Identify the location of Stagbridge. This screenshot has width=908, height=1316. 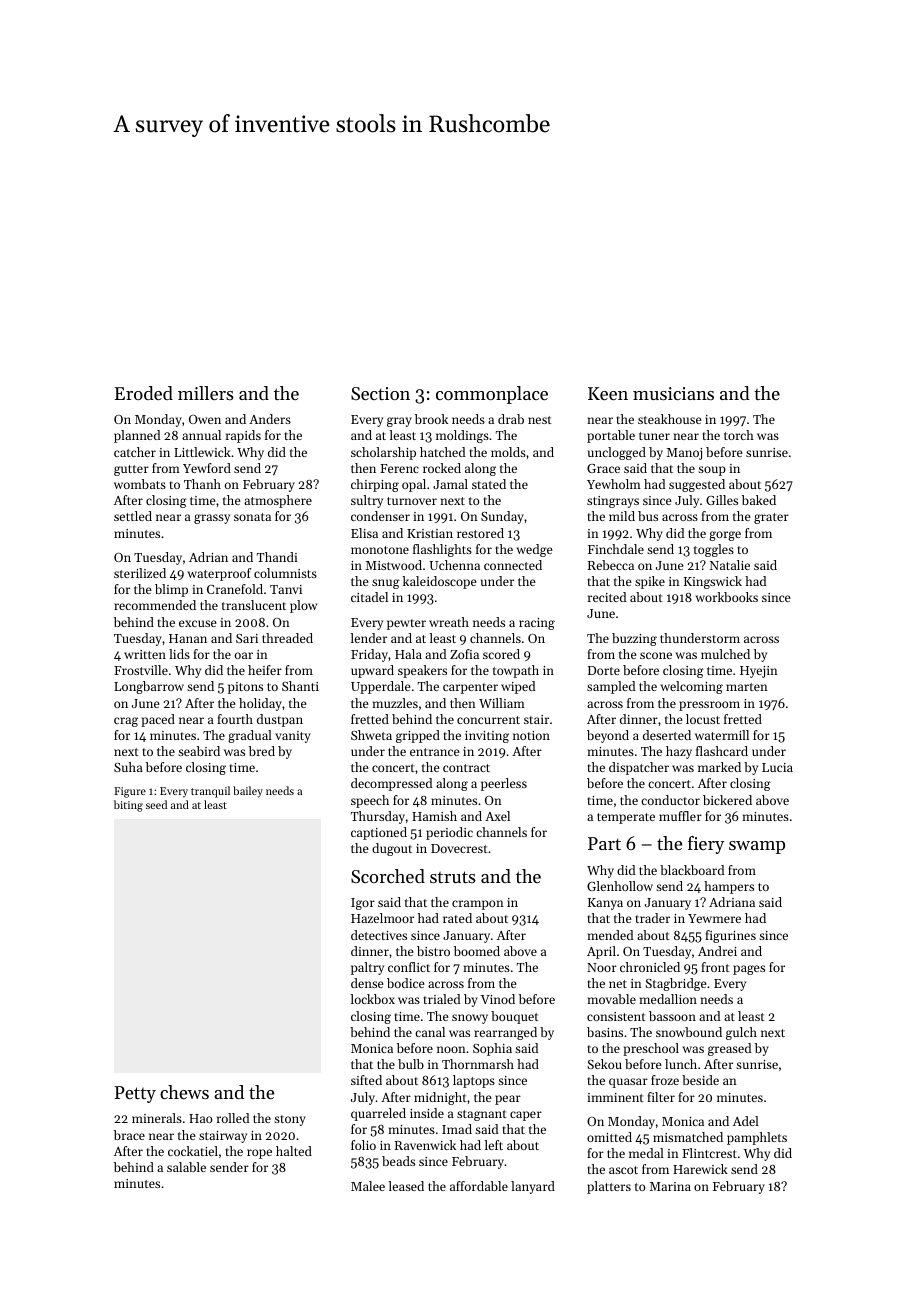
(676, 984).
